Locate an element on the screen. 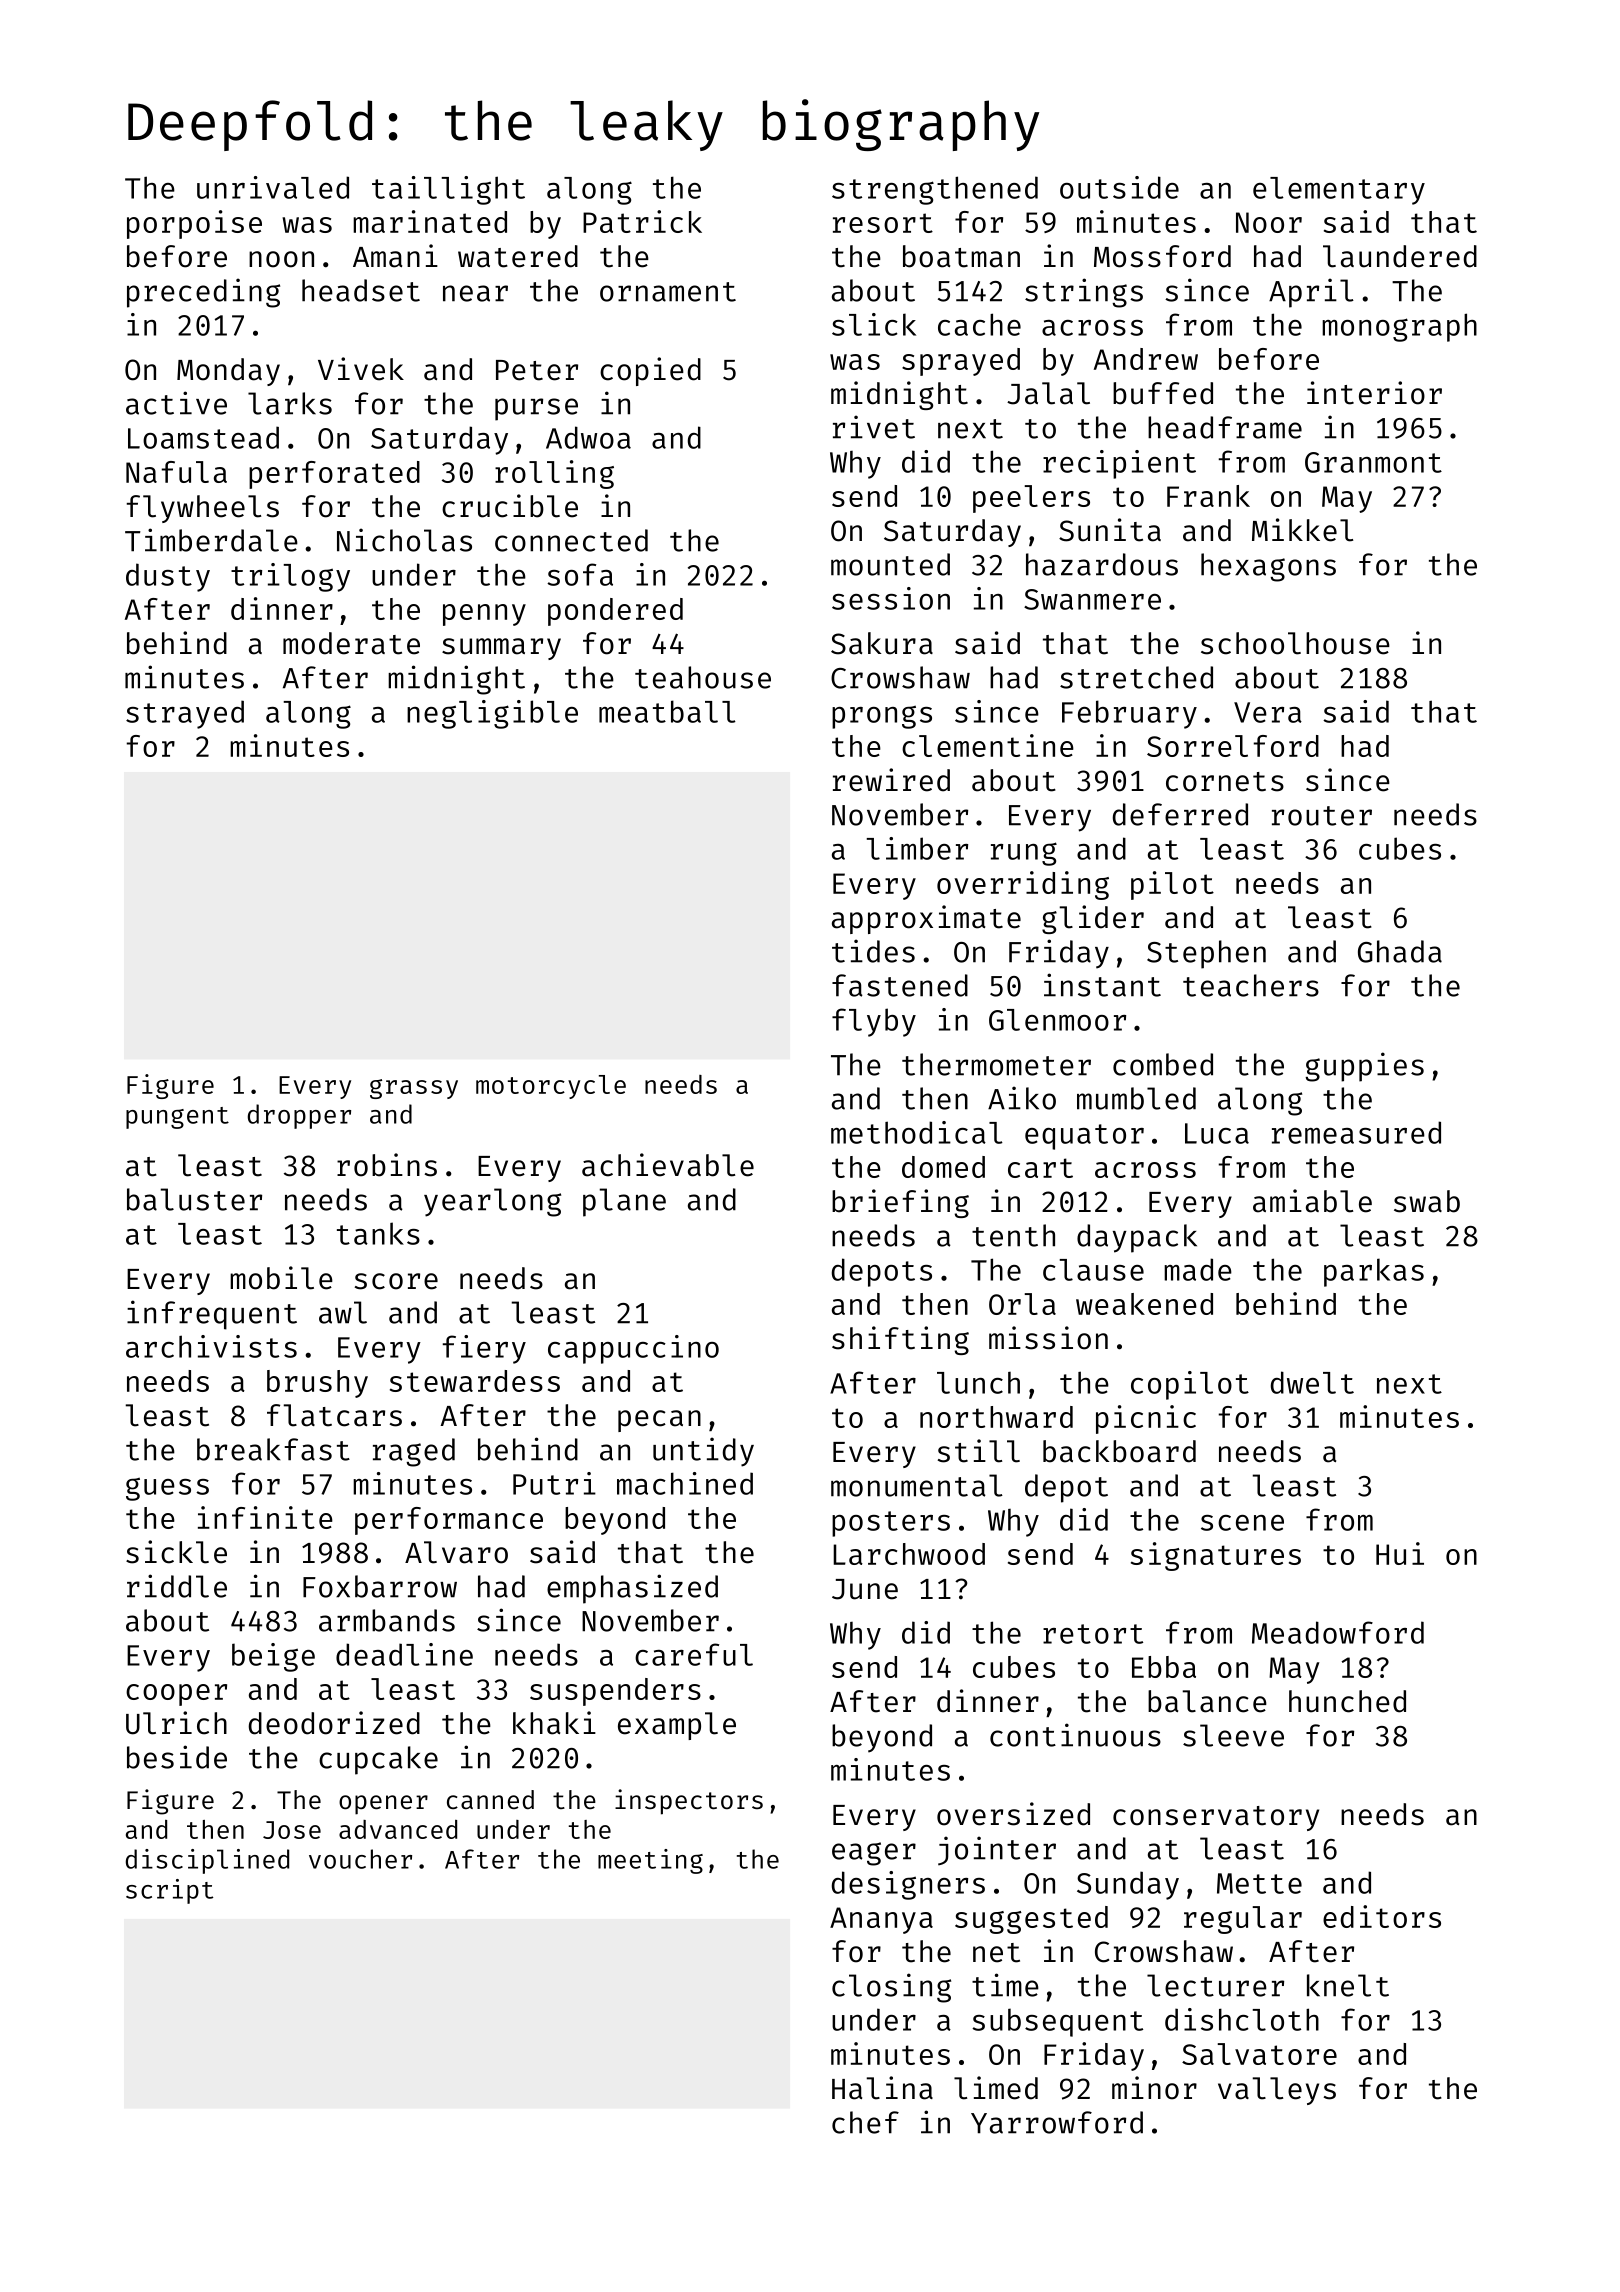  boatman is located at coordinates (961, 256).
